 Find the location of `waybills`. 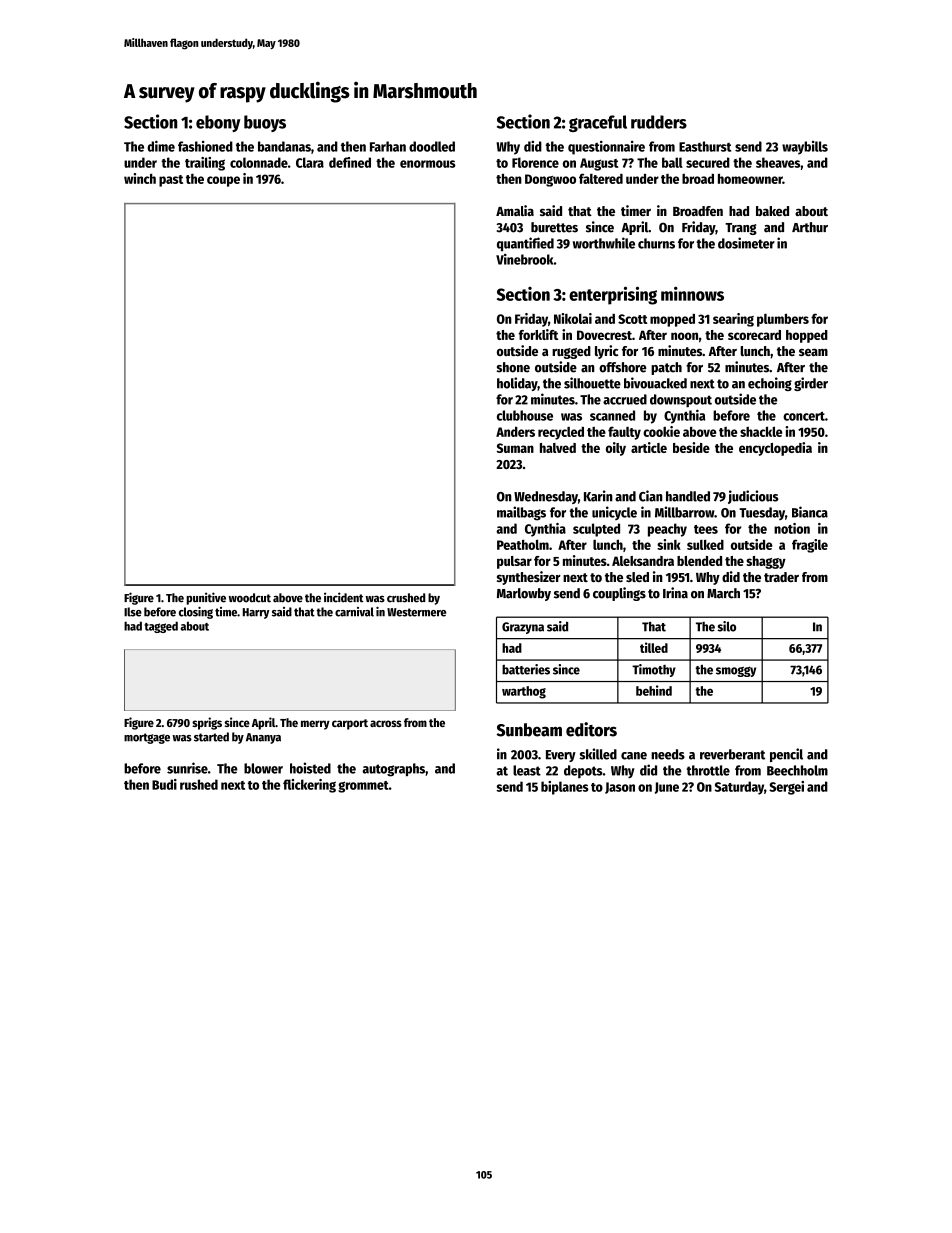

waybills is located at coordinates (805, 148).
